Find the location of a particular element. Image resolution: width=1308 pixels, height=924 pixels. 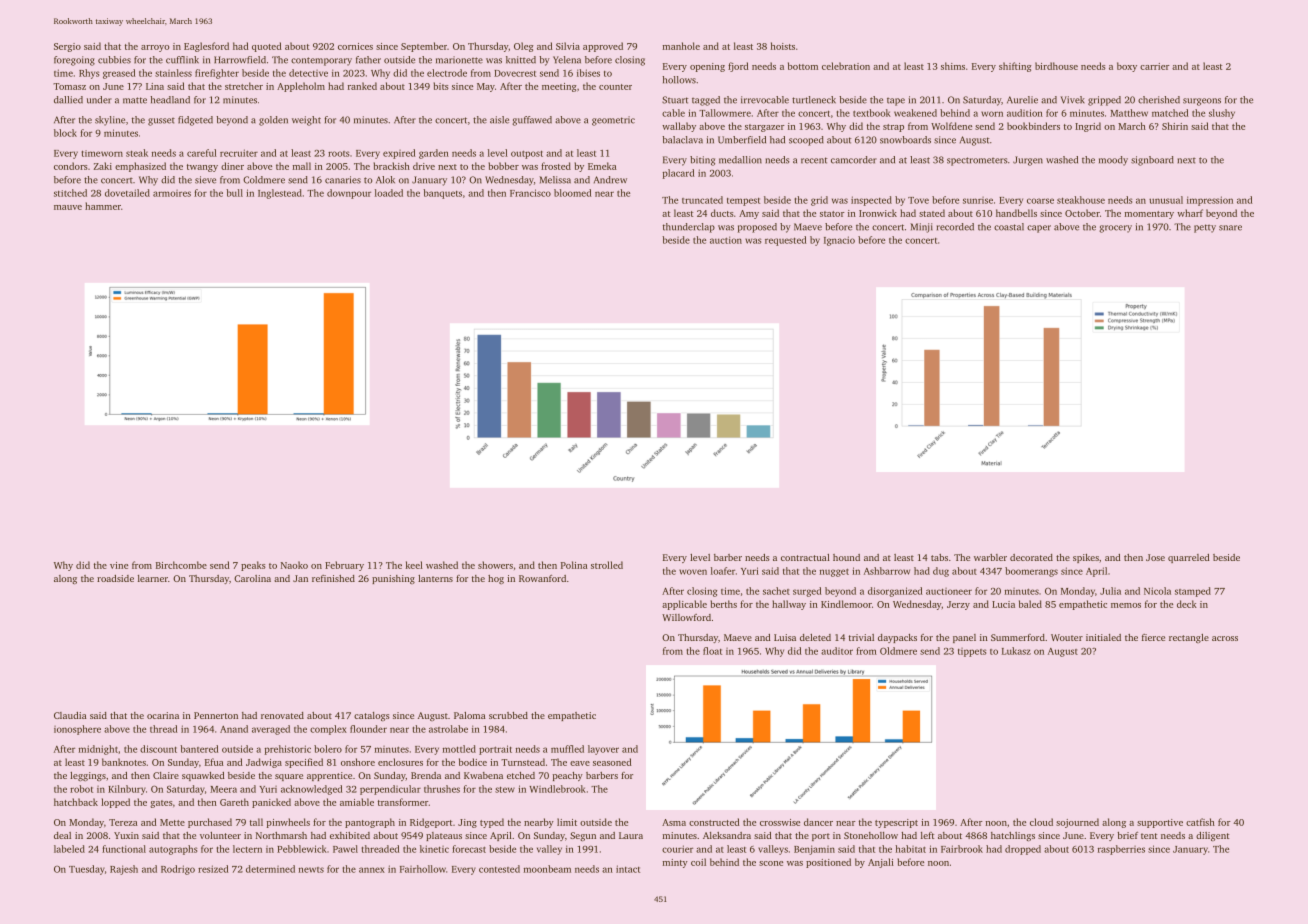

strolled is located at coordinates (607, 565).
